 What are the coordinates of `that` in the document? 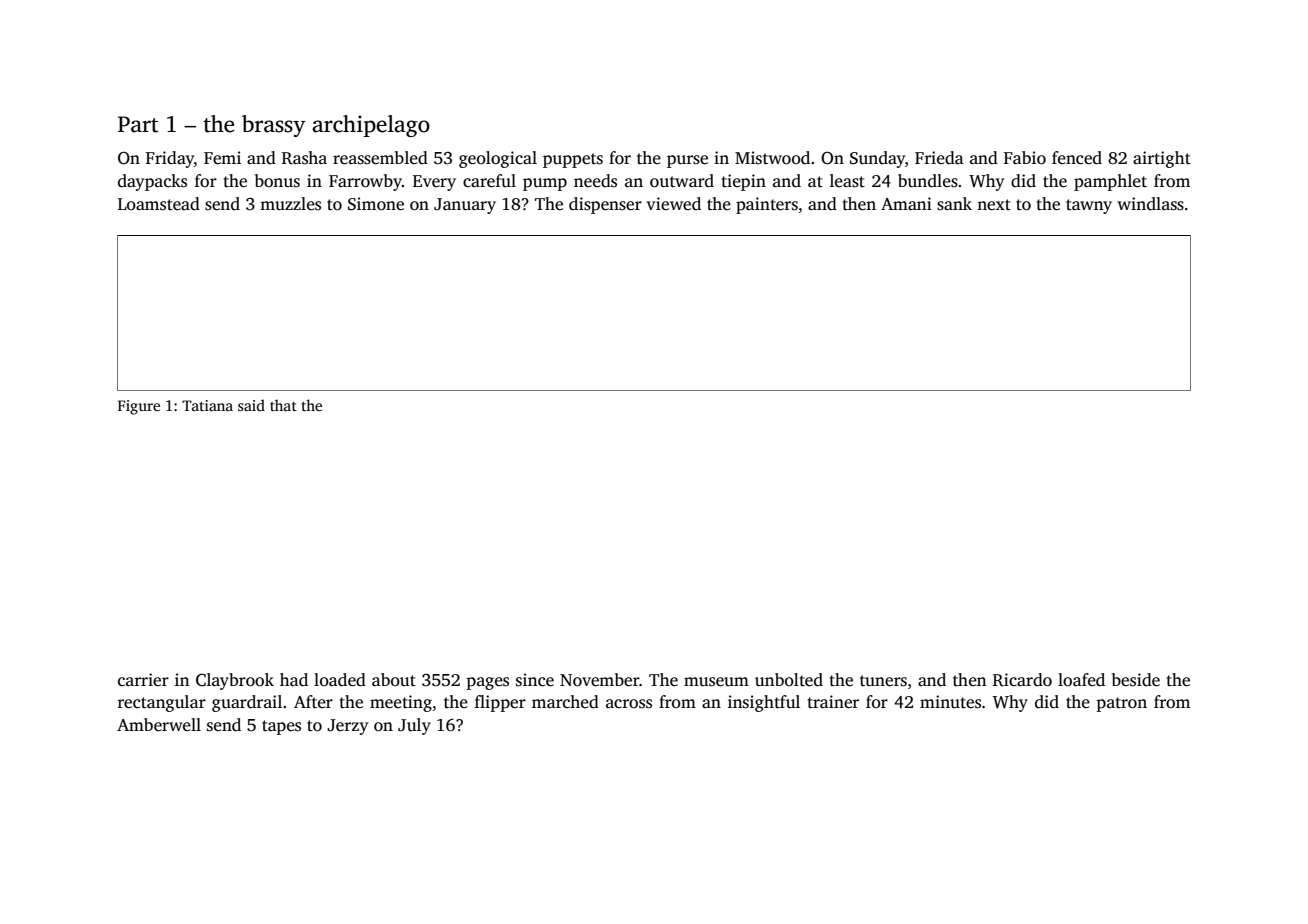 It's located at (283, 405).
